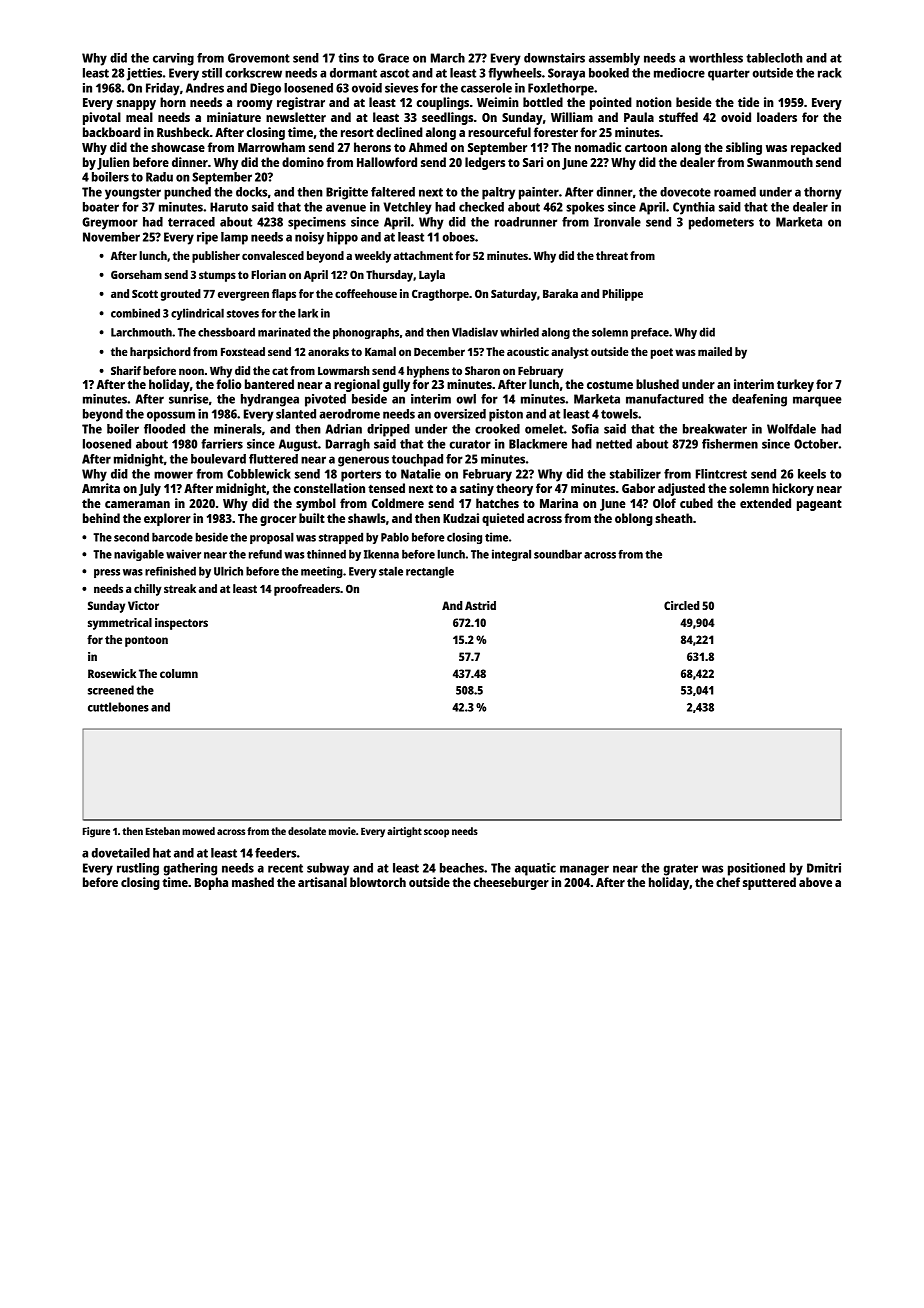  I want to click on Flintcrest, so click(721, 474).
